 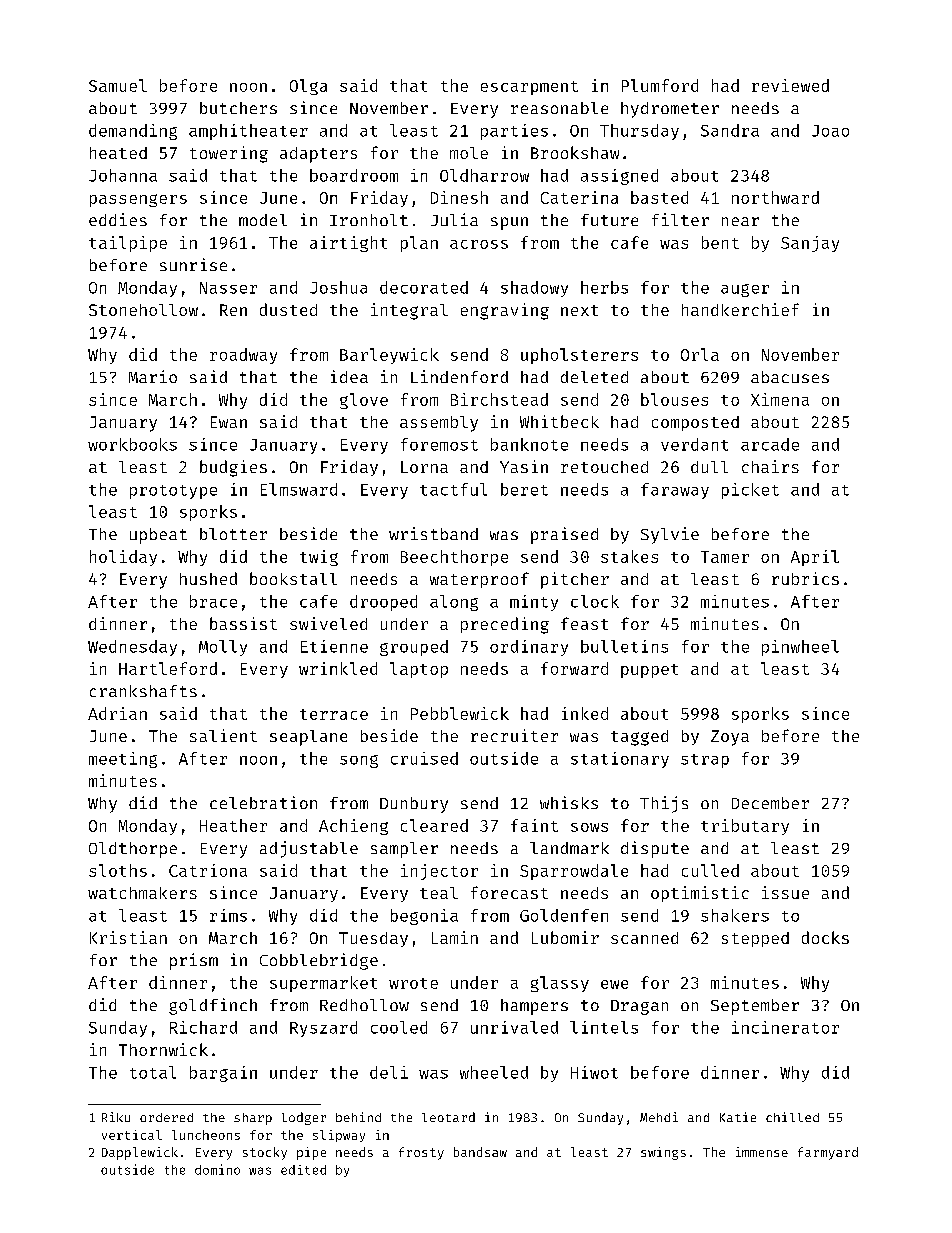 What do you see at coordinates (213, 1006) in the screenshot?
I see `goldfinch` at bounding box center [213, 1006].
